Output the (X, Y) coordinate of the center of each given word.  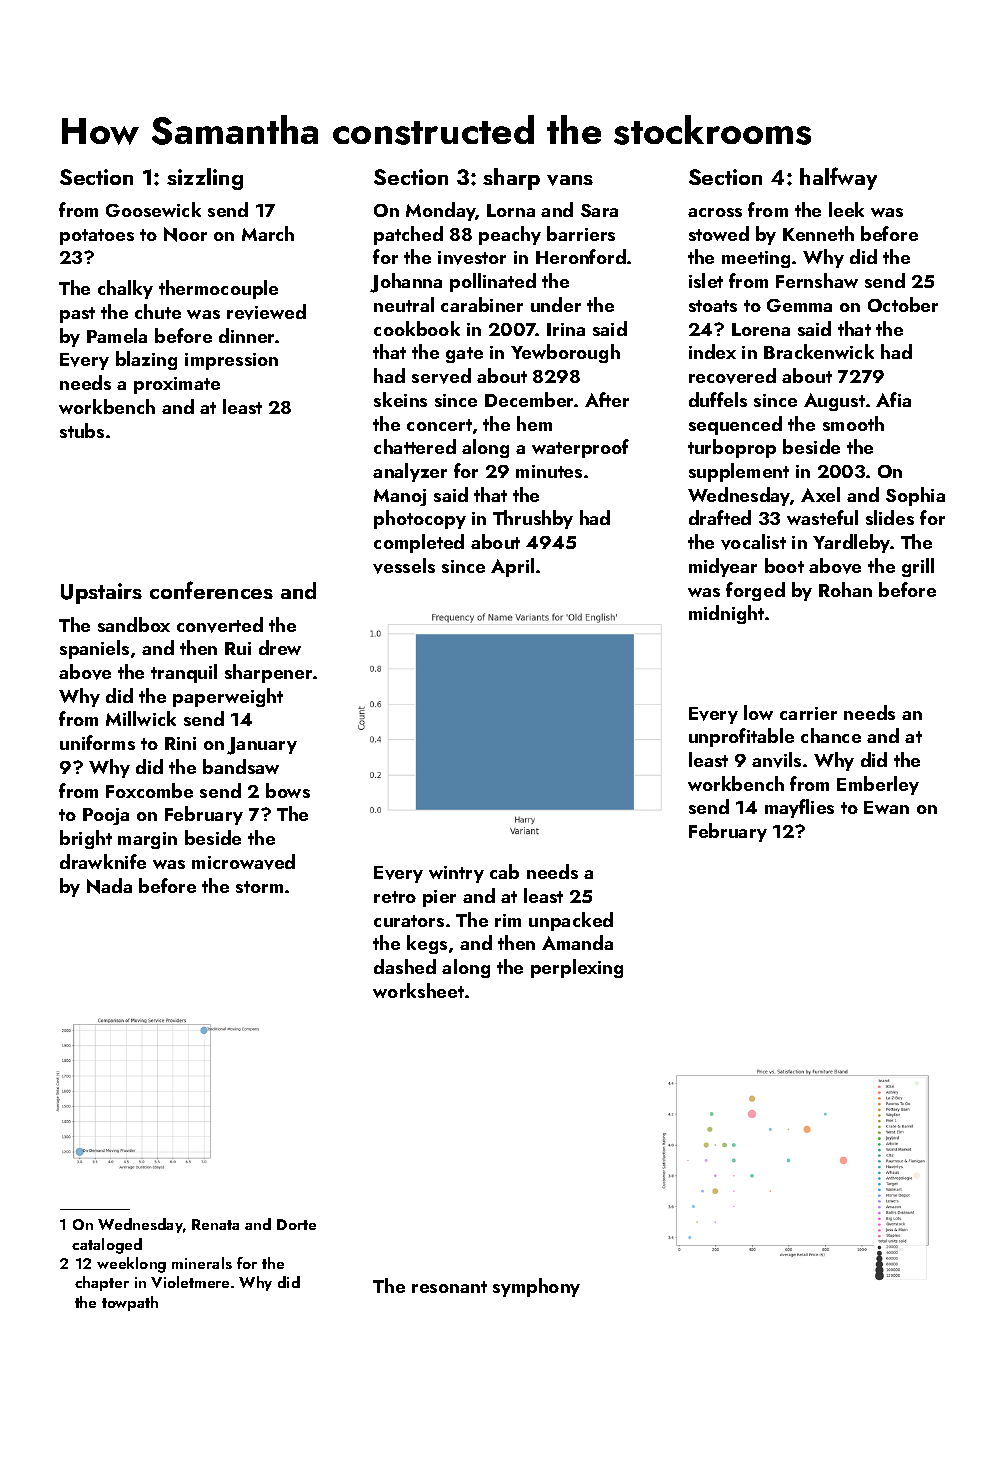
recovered (732, 376)
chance (831, 735)
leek (846, 209)
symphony (536, 1287)
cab (504, 871)
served (441, 376)
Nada (109, 886)
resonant (449, 1287)
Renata (215, 1224)
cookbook (417, 328)
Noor (185, 234)
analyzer (410, 472)
